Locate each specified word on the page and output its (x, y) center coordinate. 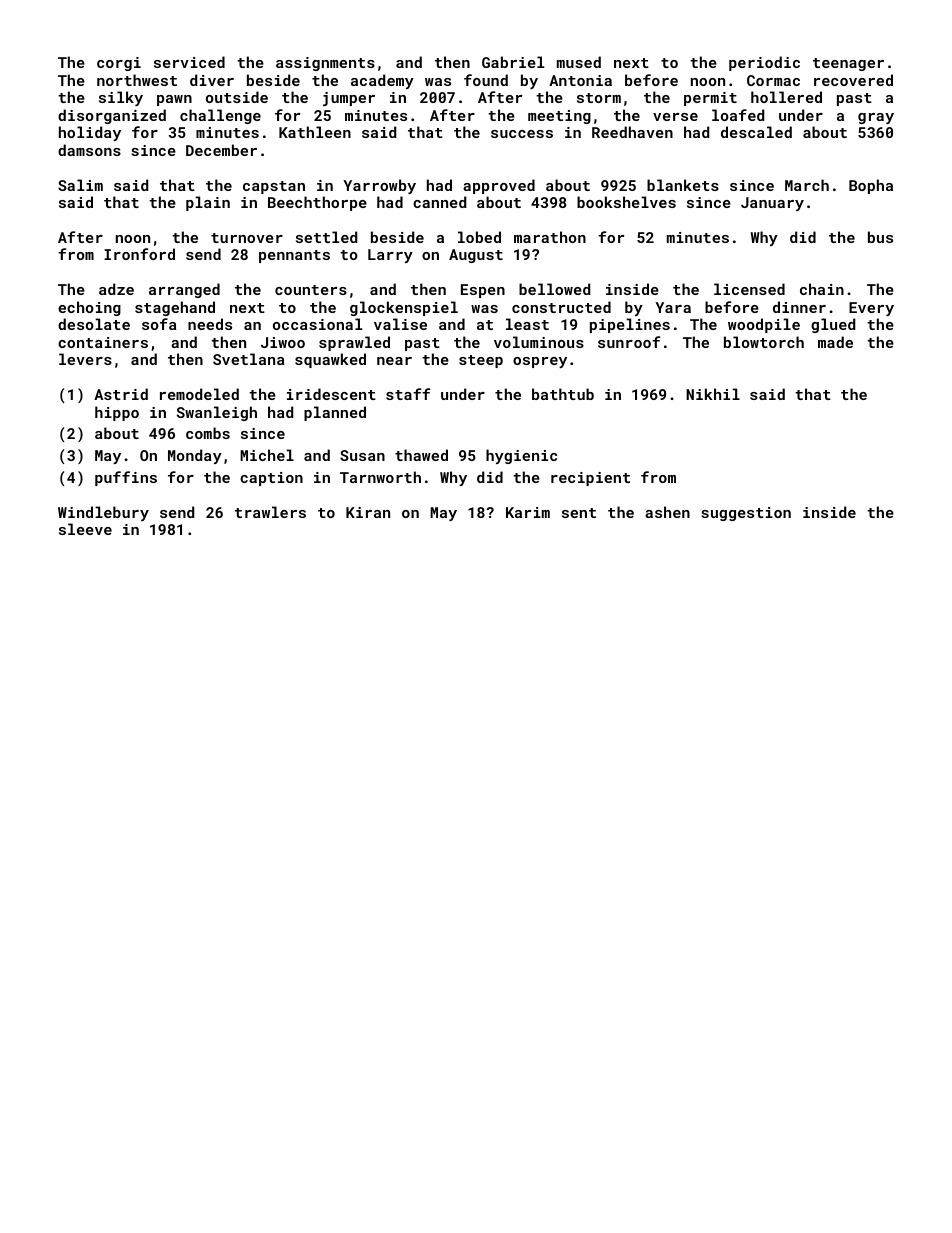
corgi (119, 64)
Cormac (773, 80)
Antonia (580, 80)
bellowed (554, 289)
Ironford (139, 254)
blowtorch (764, 342)
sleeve (85, 529)
